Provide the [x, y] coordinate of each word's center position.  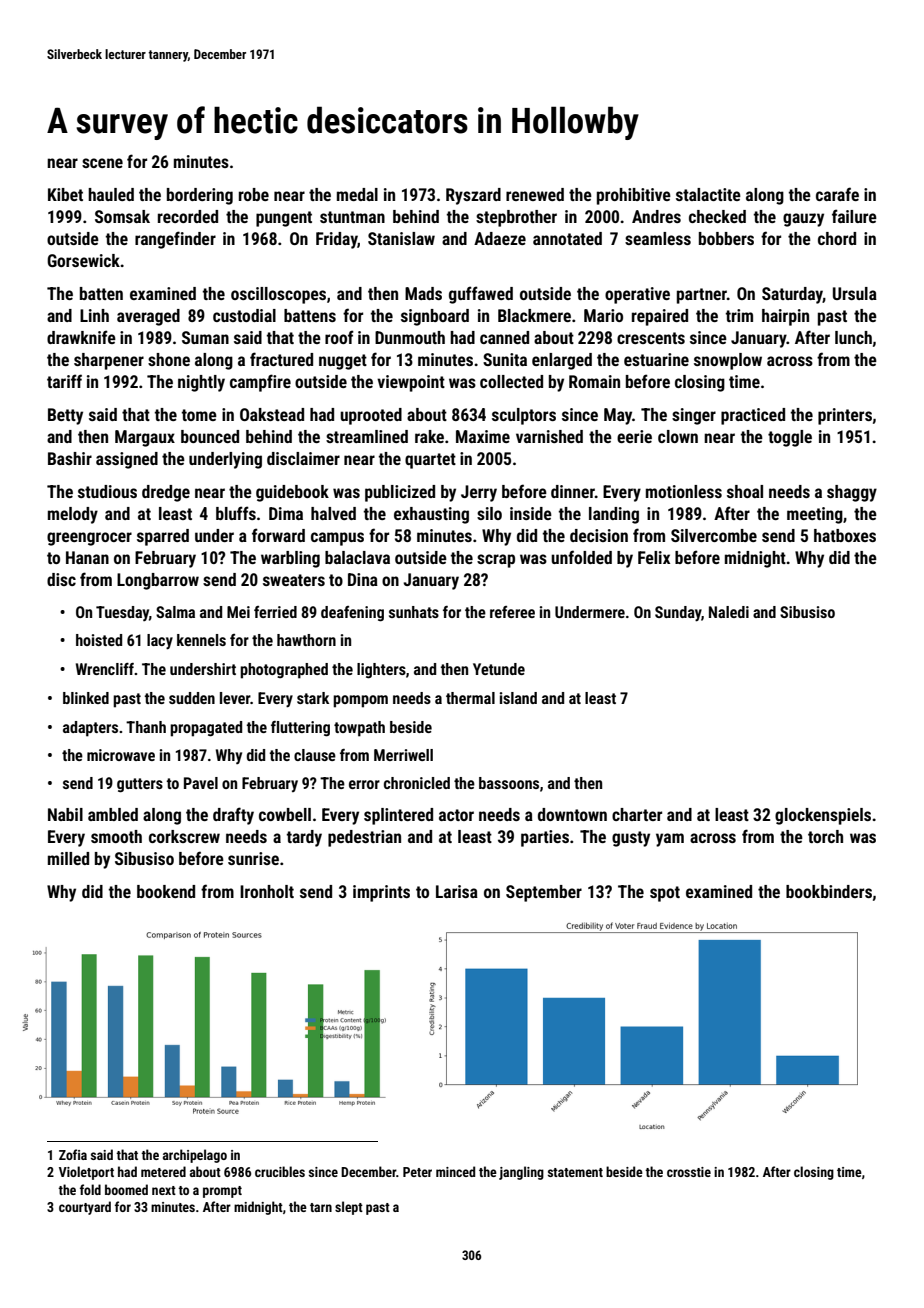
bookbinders [829, 891]
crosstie [689, 1172]
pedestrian [364, 838]
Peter [417, 1172]
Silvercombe [714, 535]
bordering [200, 196]
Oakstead [272, 414]
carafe [837, 194]
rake [429, 436]
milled [68, 858]
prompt [222, 1192]
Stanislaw [401, 238]
